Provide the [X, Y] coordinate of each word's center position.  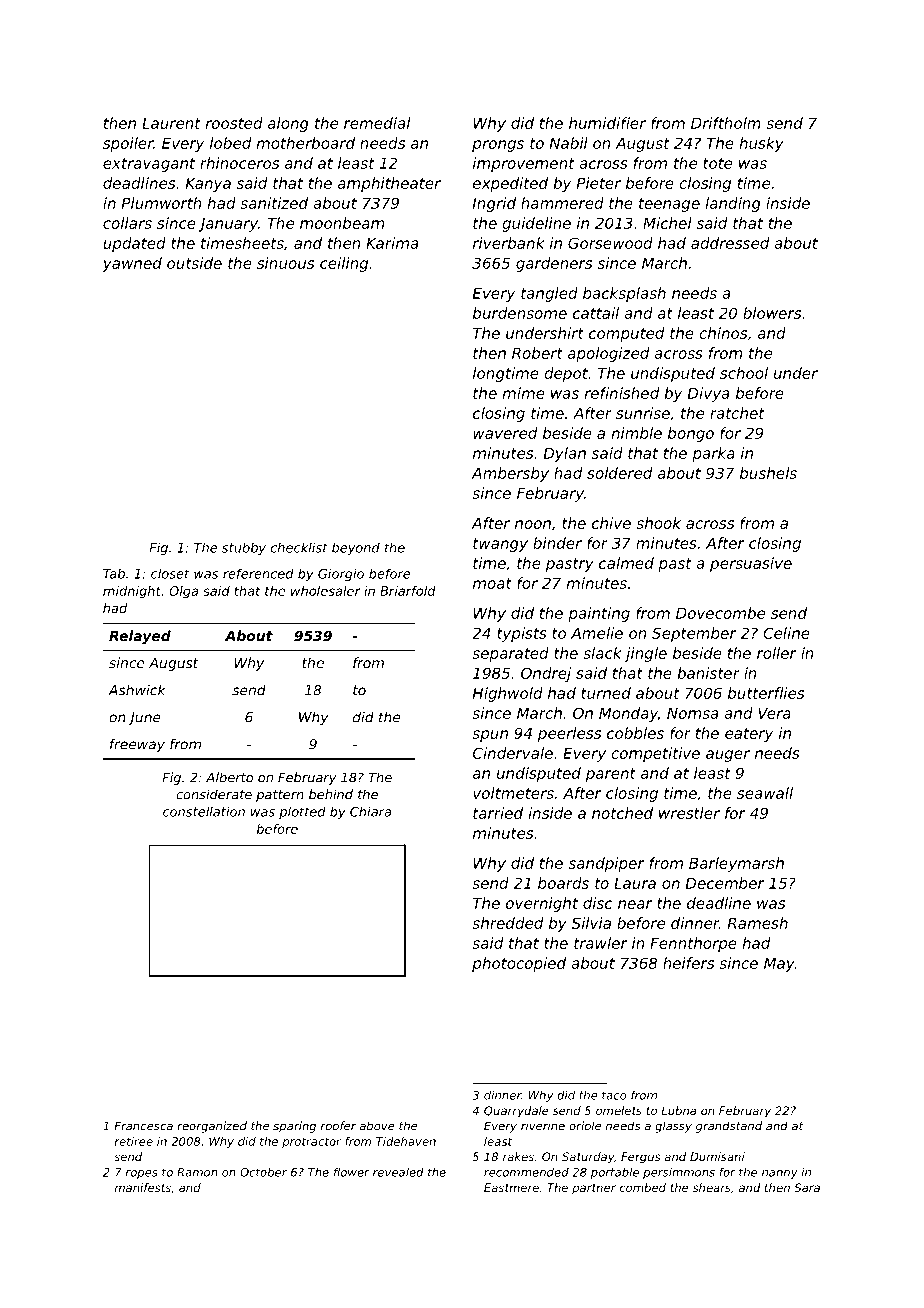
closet [170, 574]
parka [713, 454]
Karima [392, 243]
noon [533, 524]
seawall [765, 793]
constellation [204, 812]
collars [127, 223]
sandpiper [607, 864]
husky [761, 144]
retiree [134, 1141]
